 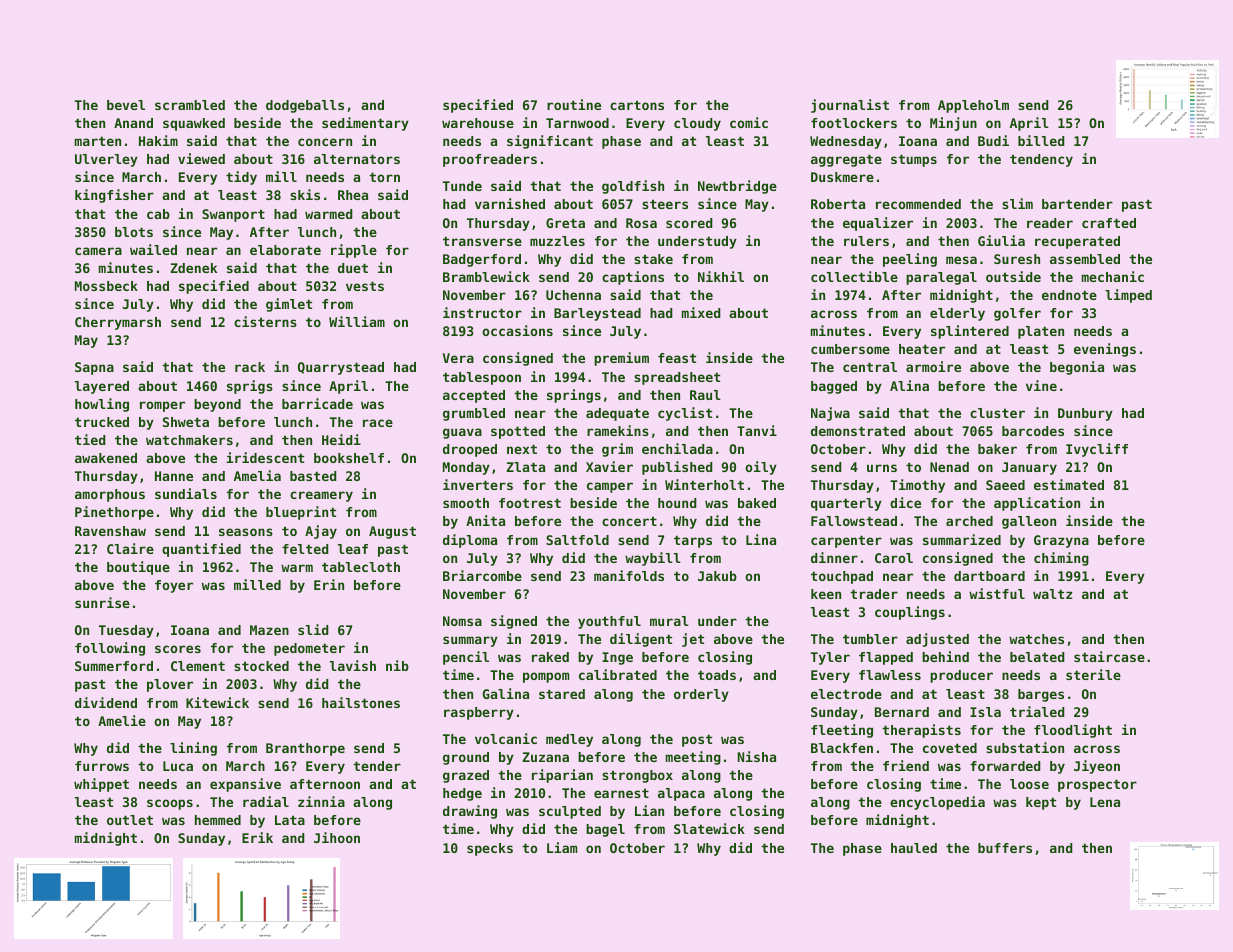 I want to click on drawing, so click(x=470, y=812).
